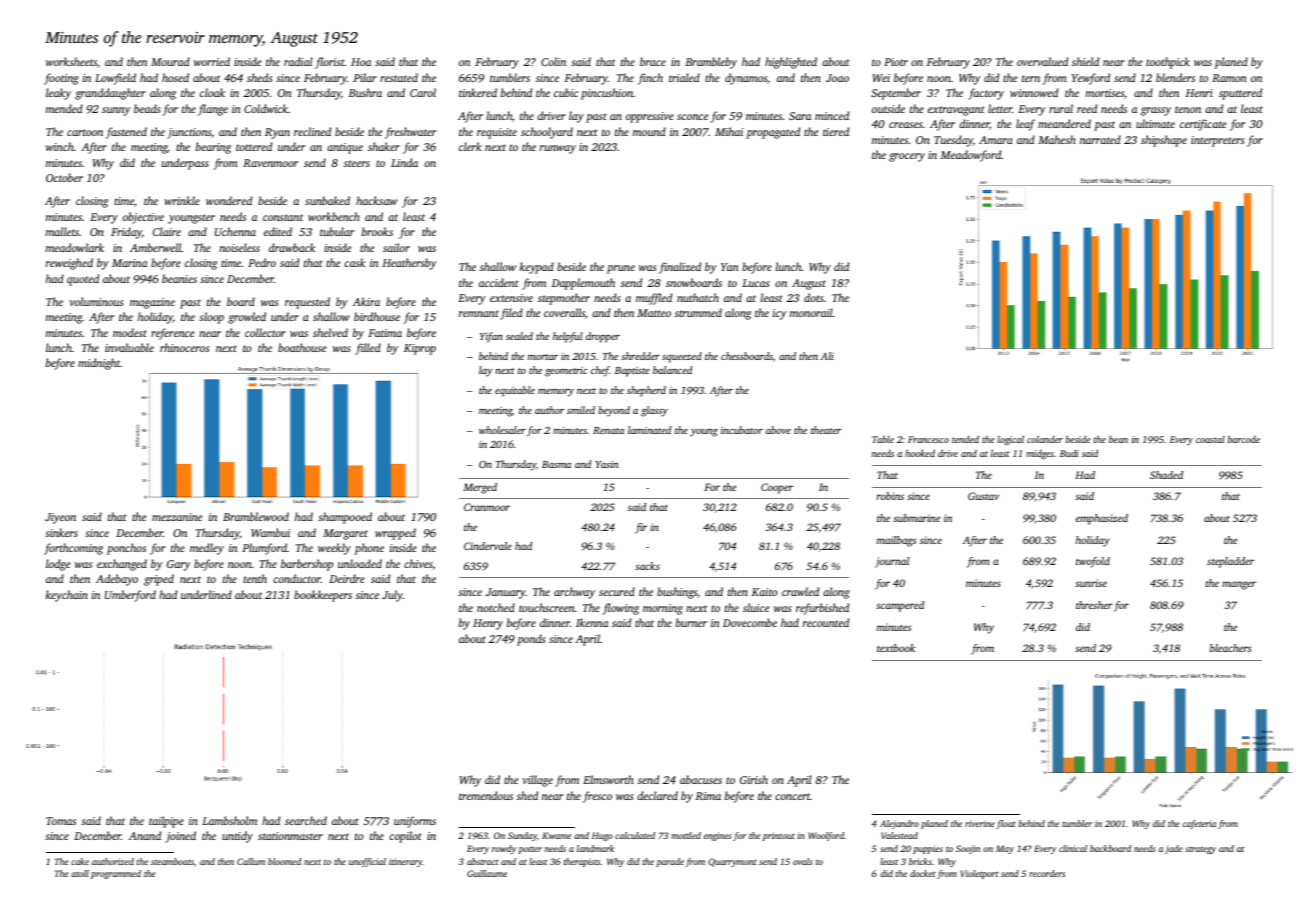  Describe the element at coordinates (779, 314) in the screenshot. I see `icy` at that location.
